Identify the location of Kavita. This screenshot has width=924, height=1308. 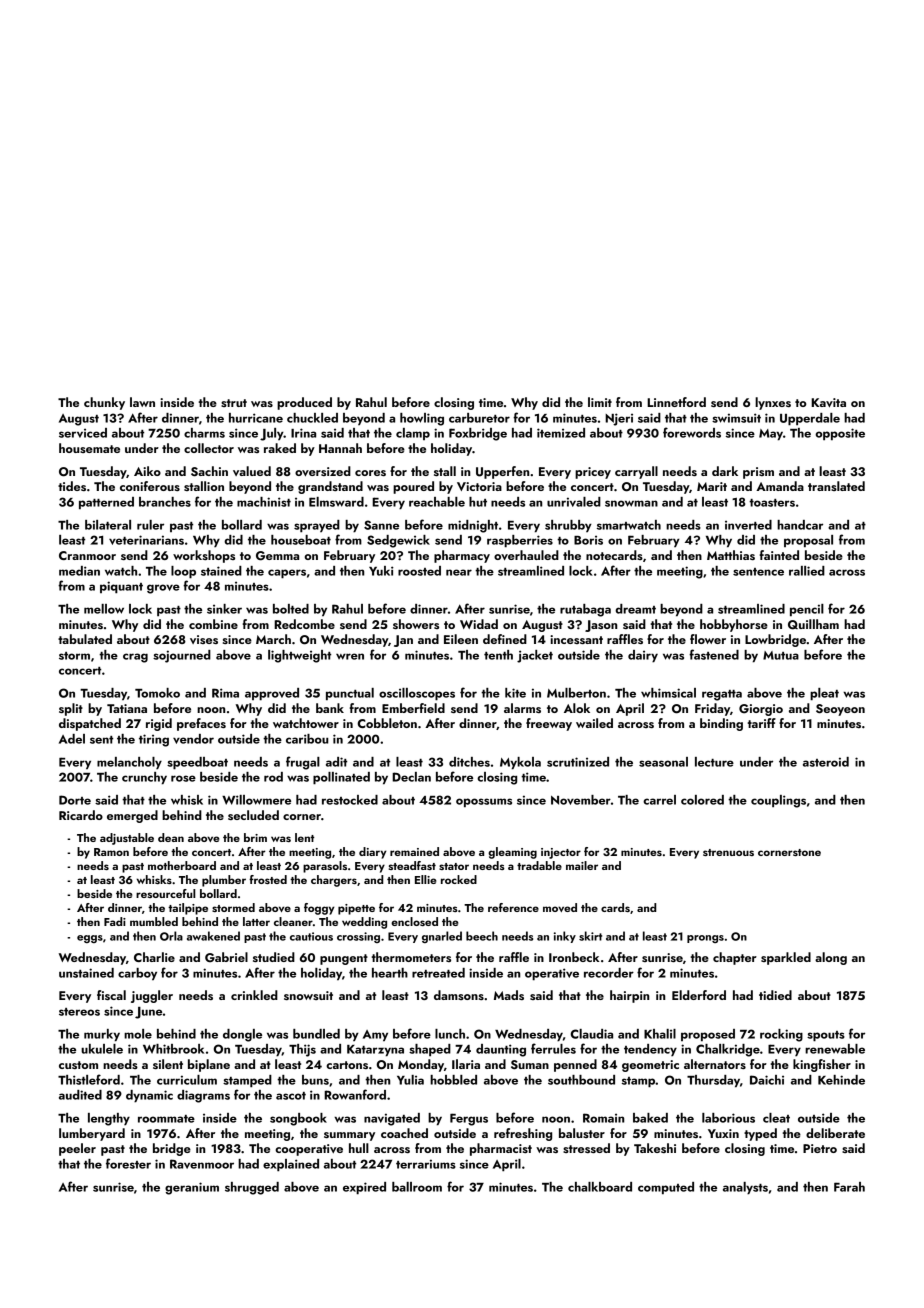
(828, 402).
